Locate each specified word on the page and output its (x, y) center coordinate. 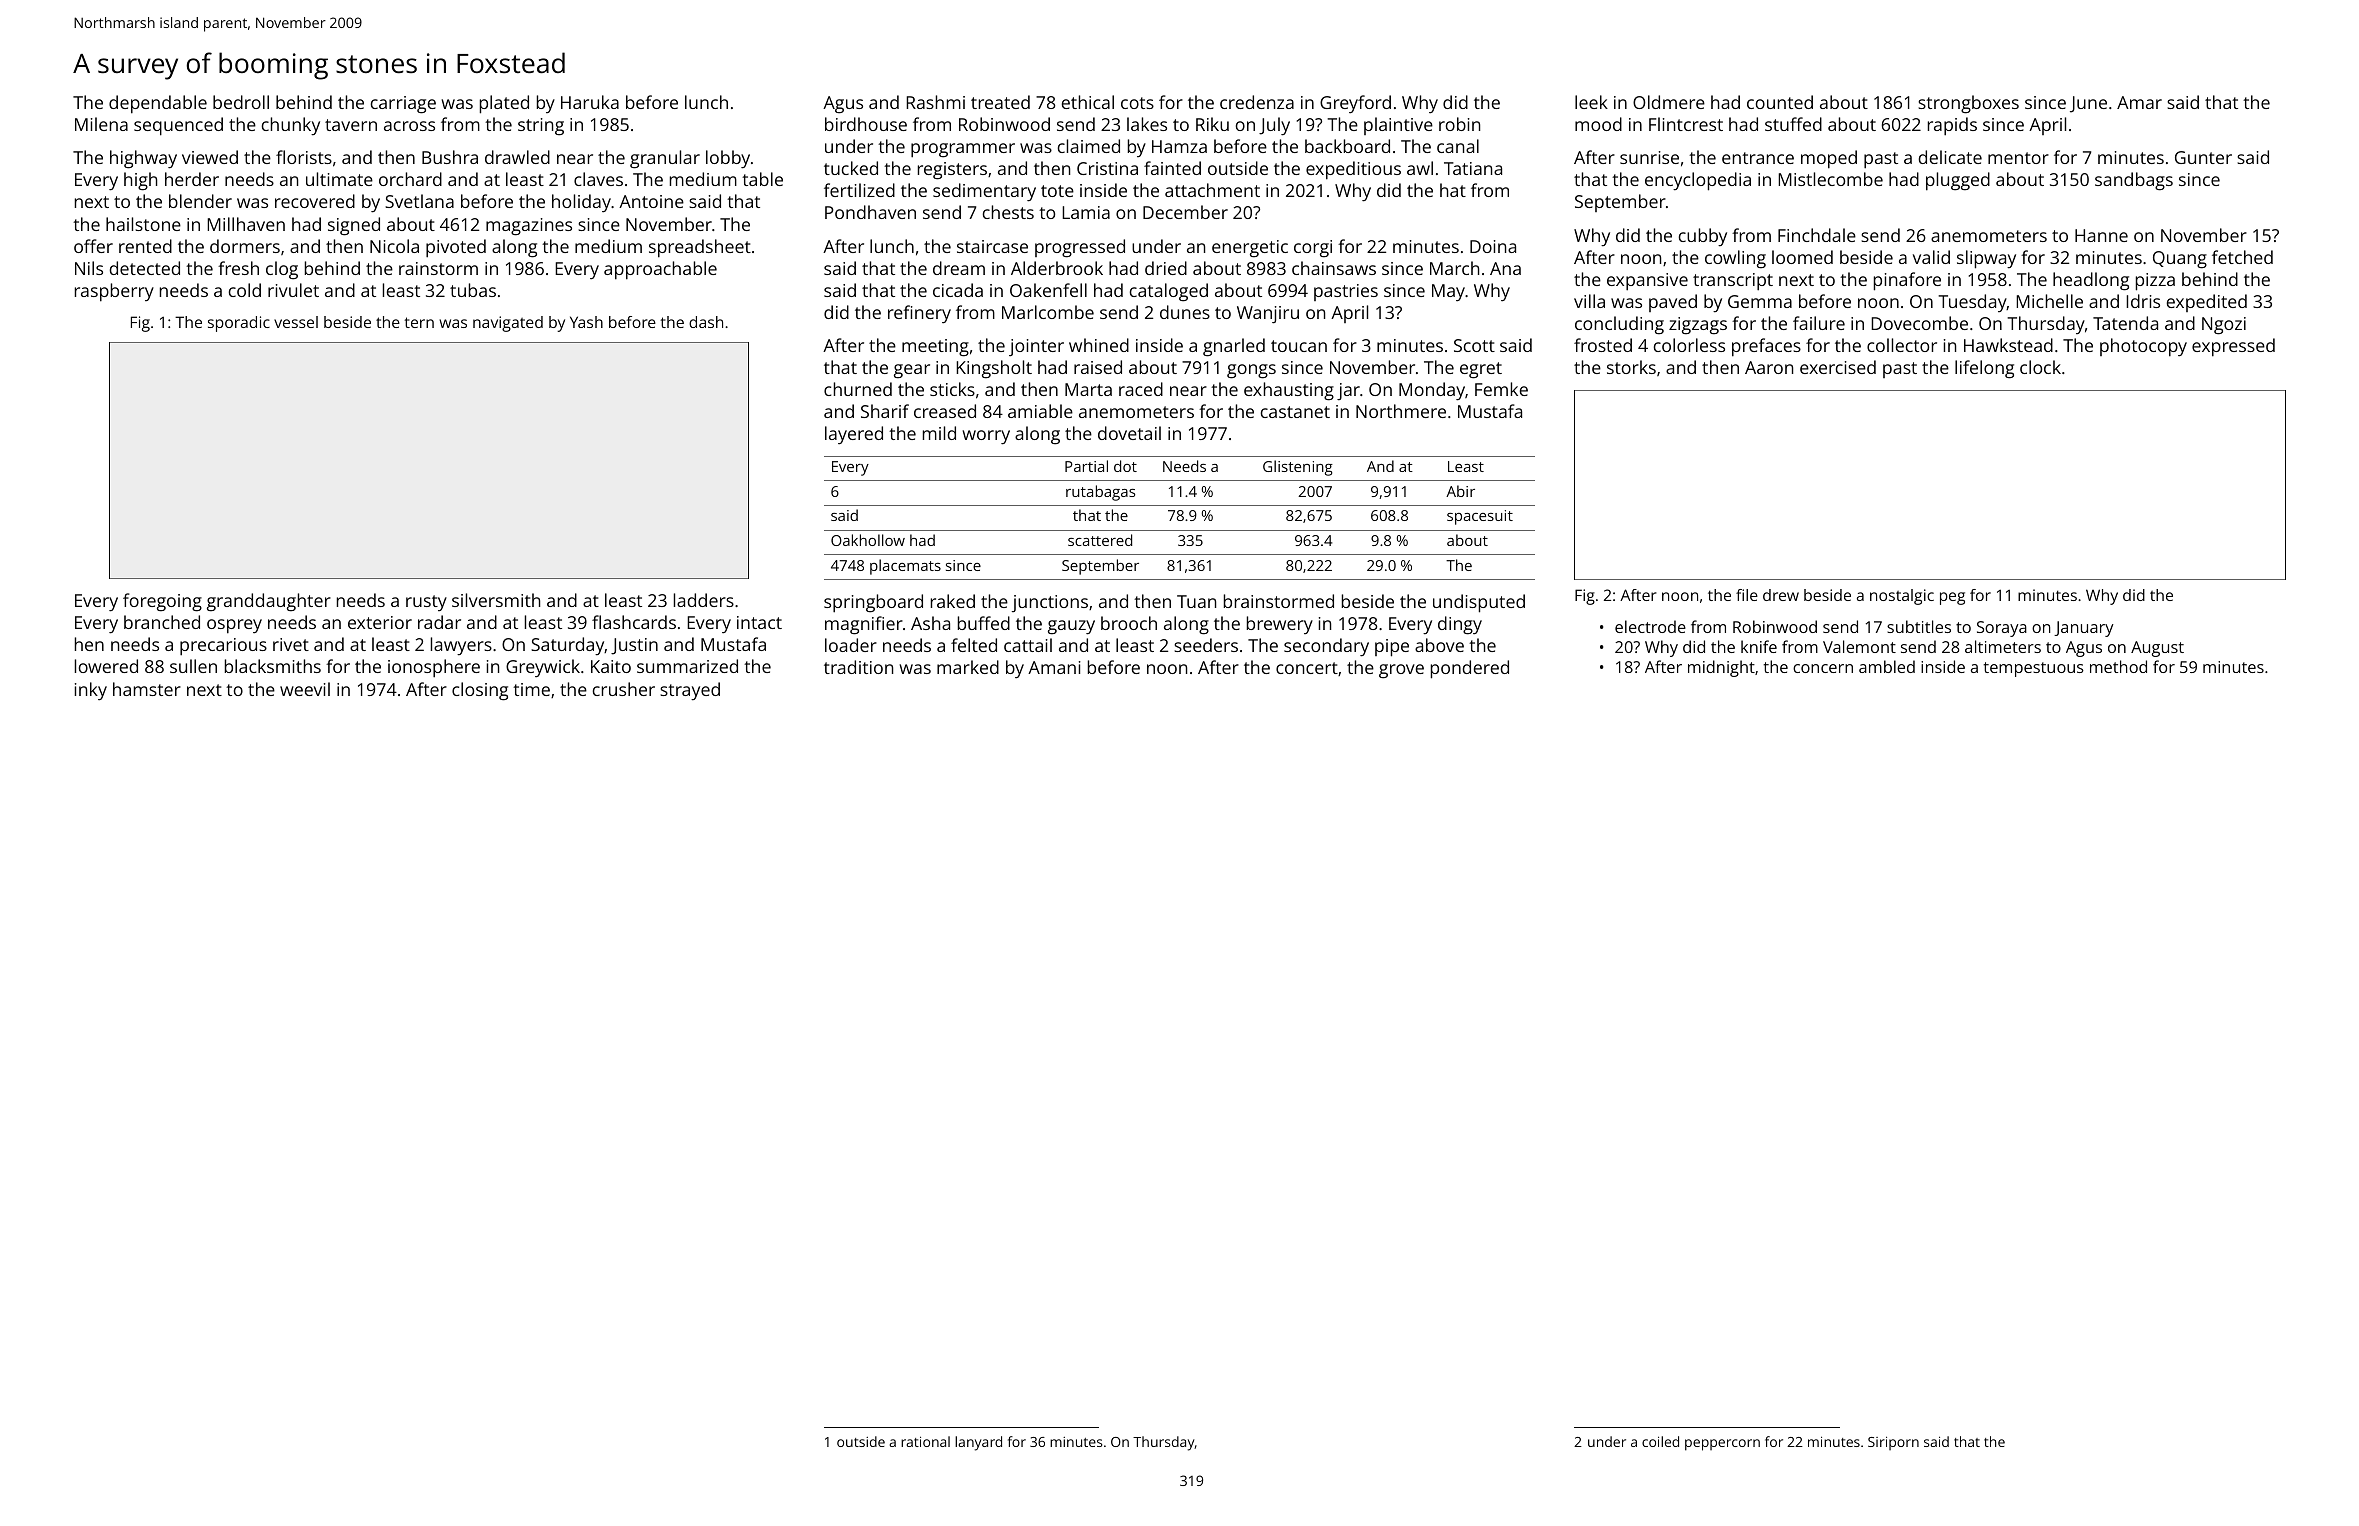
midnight (1721, 668)
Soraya (2002, 629)
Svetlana (419, 201)
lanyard (978, 1443)
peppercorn (1722, 1445)
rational (925, 1441)
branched (162, 622)
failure (1819, 323)
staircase (992, 246)
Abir (1460, 491)
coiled (1660, 1441)
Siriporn (1893, 1443)
